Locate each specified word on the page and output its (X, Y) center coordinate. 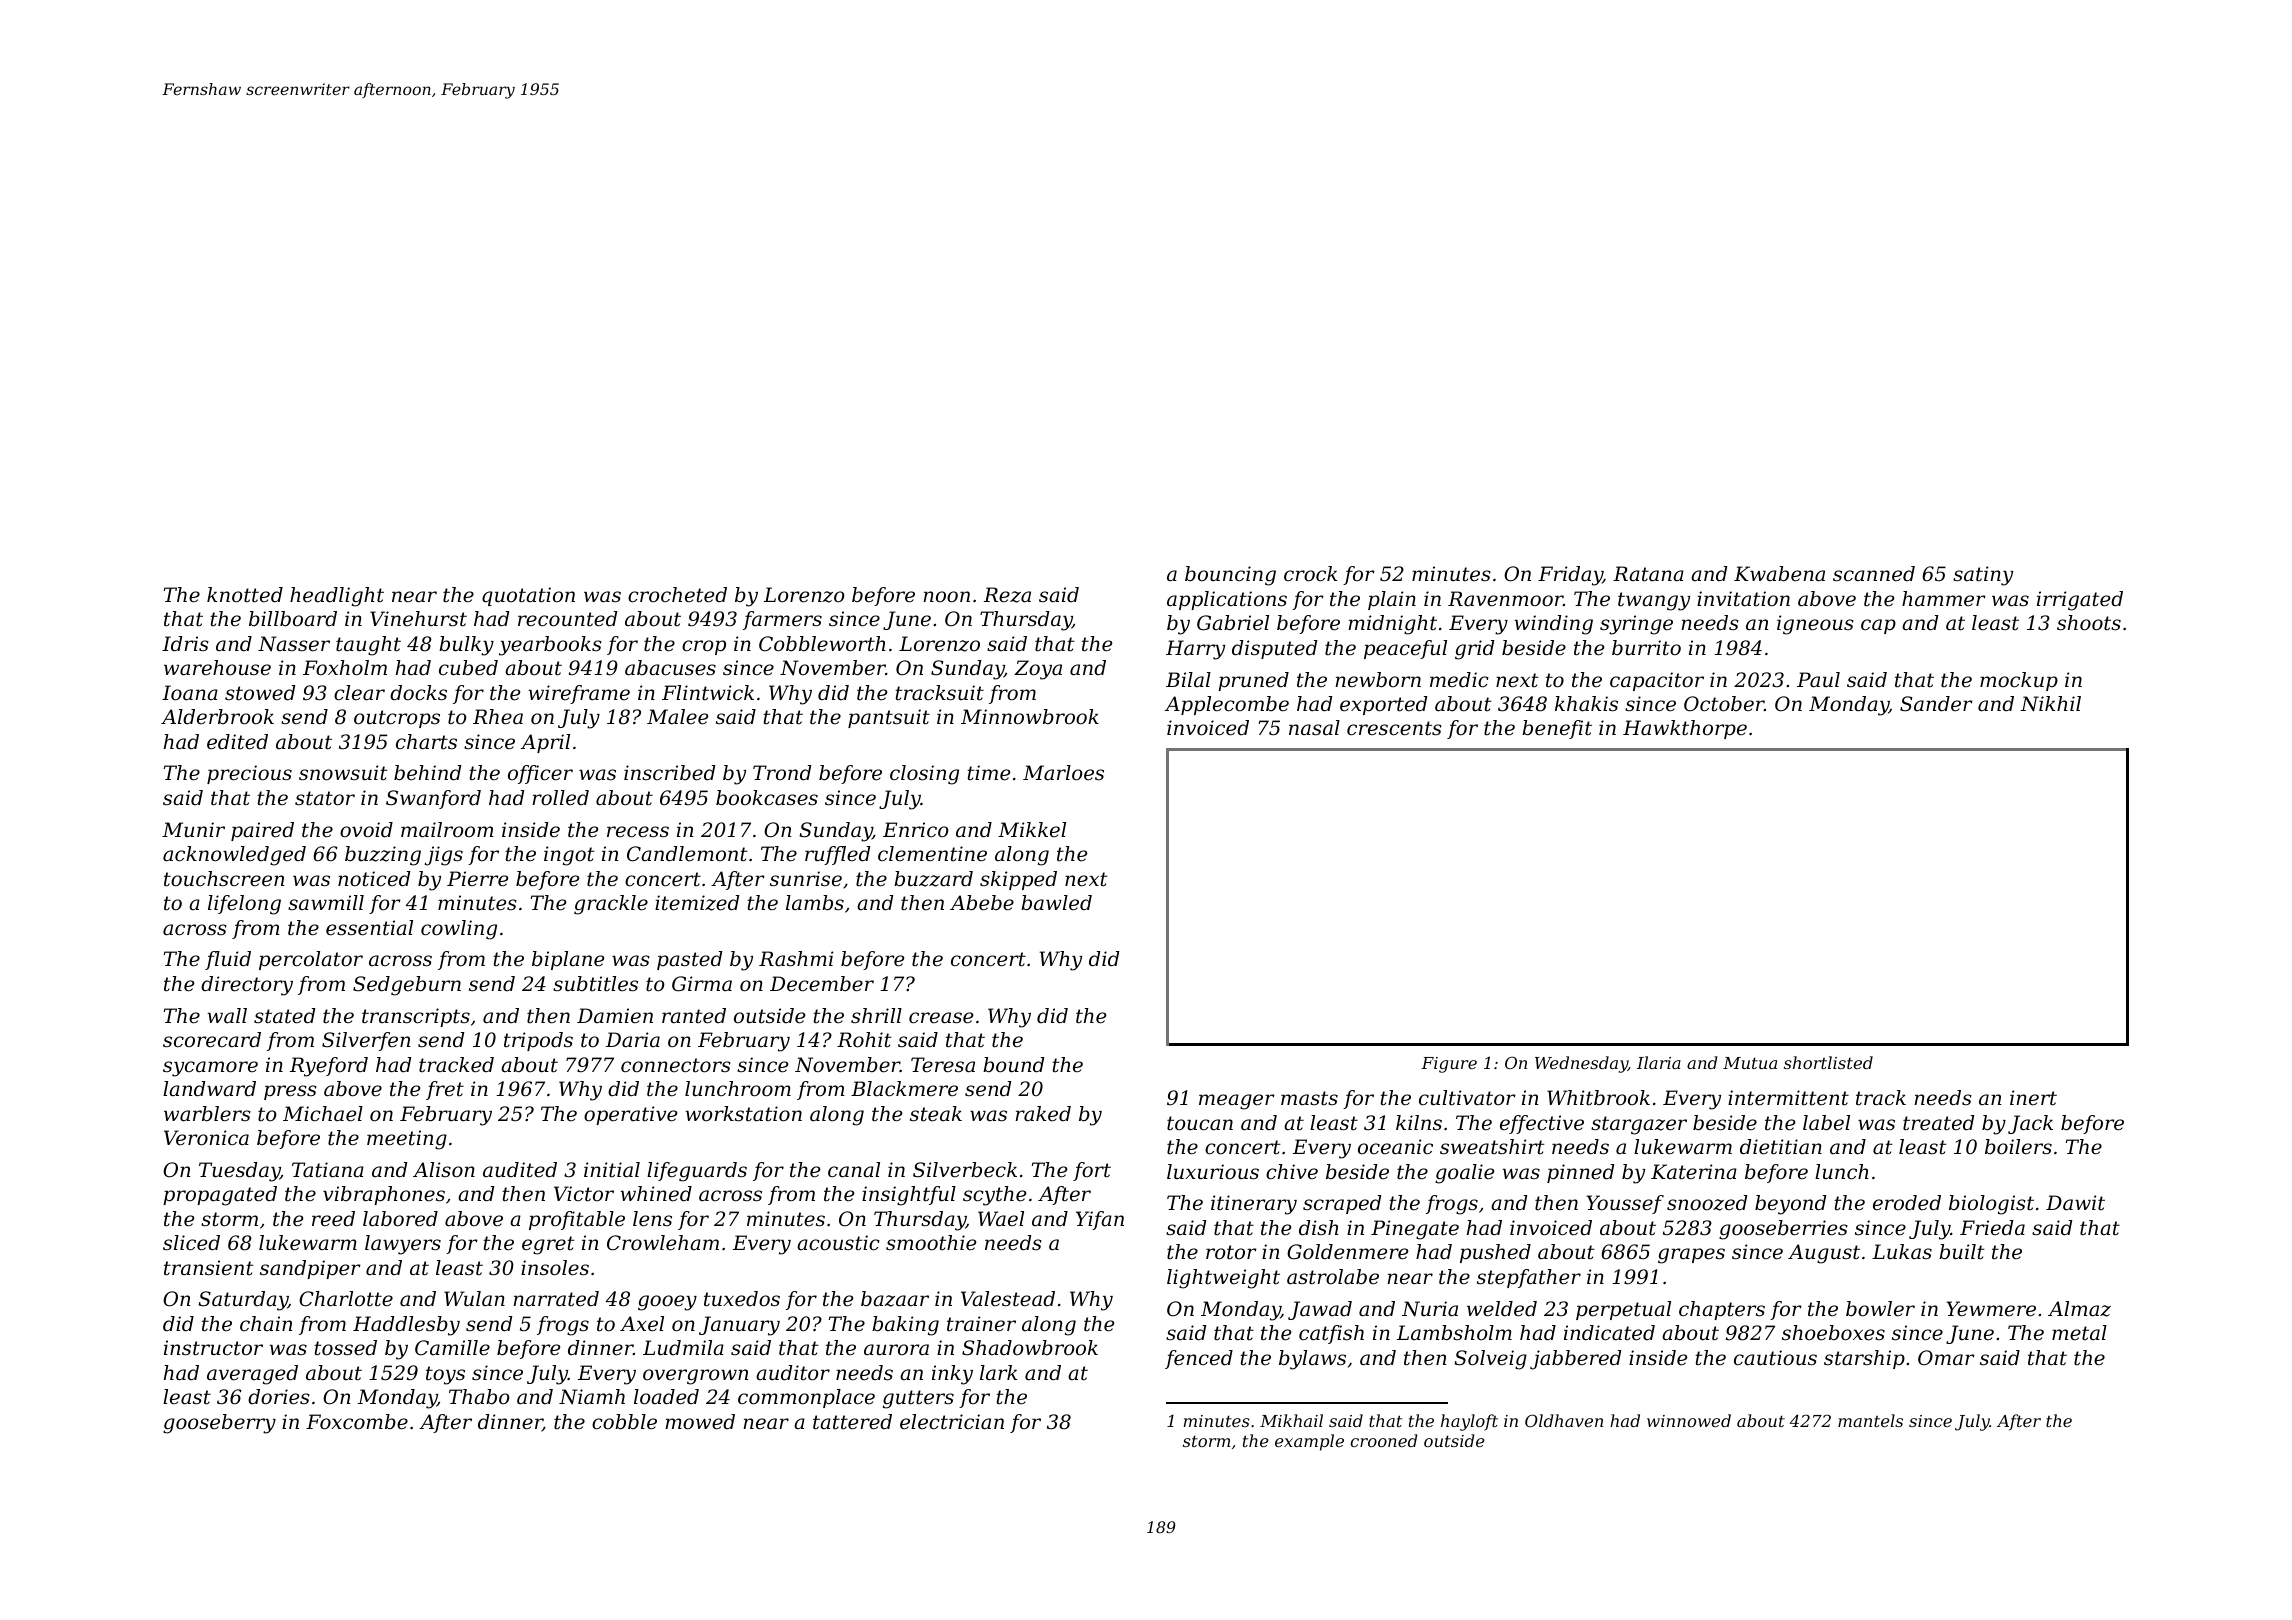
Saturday (243, 1301)
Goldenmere (1347, 1252)
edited (237, 742)
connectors (676, 1065)
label (1826, 1123)
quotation (528, 596)
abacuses (670, 668)
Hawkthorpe (1685, 729)
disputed (1274, 649)
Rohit (864, 1040)
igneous (1815, 625)
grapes (1691, 1256)
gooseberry (219, 1424)
